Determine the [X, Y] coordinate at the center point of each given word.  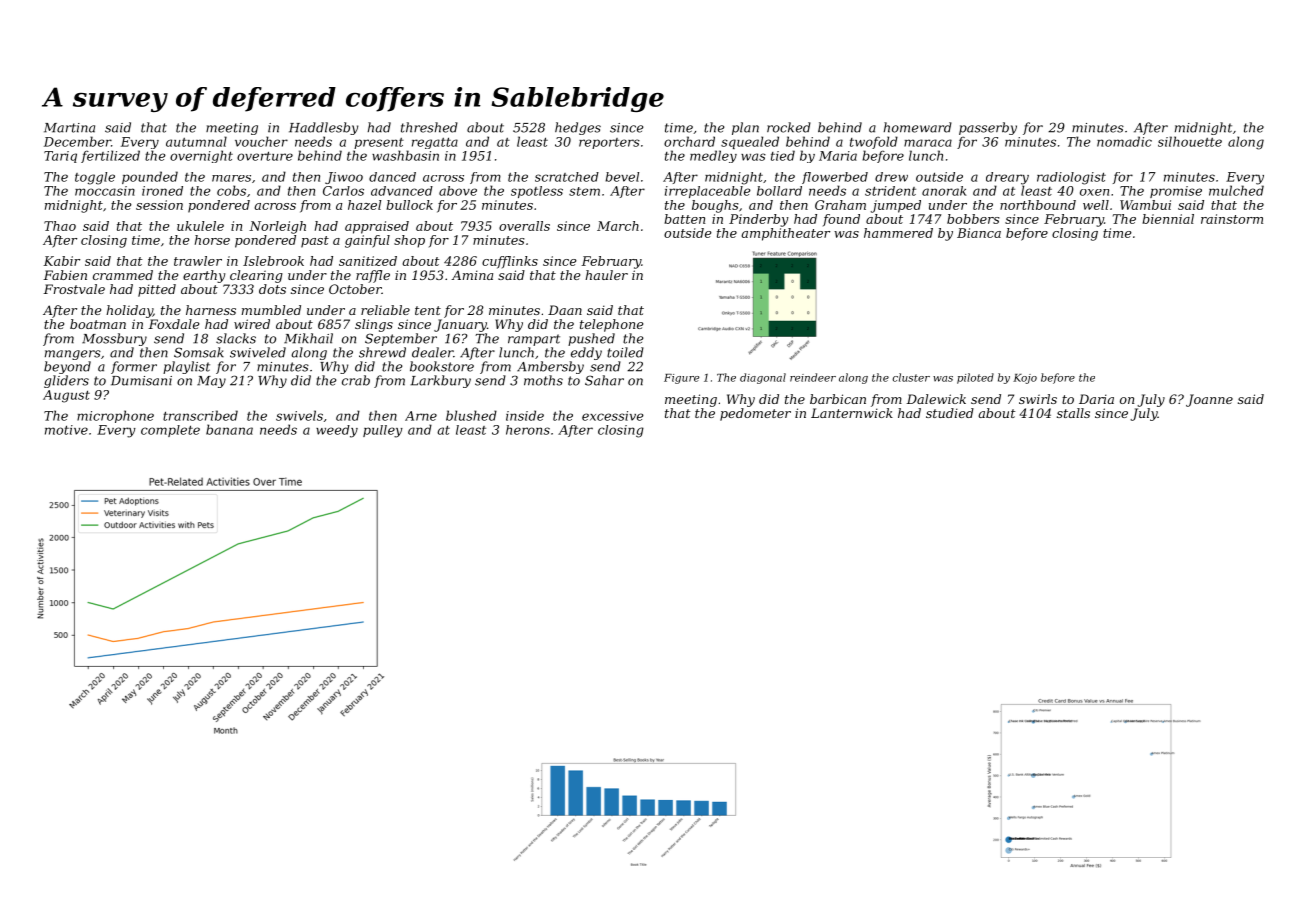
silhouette [1190, 141]
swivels [299, 415]
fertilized [110, 156]
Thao [60, 226]
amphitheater [785, 234]
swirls [1038, 399]
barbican [838, 399]
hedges [578, 128]
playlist [186, 367]
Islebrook [273, 261]
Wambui [1145, 205]
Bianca [979, 233]
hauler [606, 275]
